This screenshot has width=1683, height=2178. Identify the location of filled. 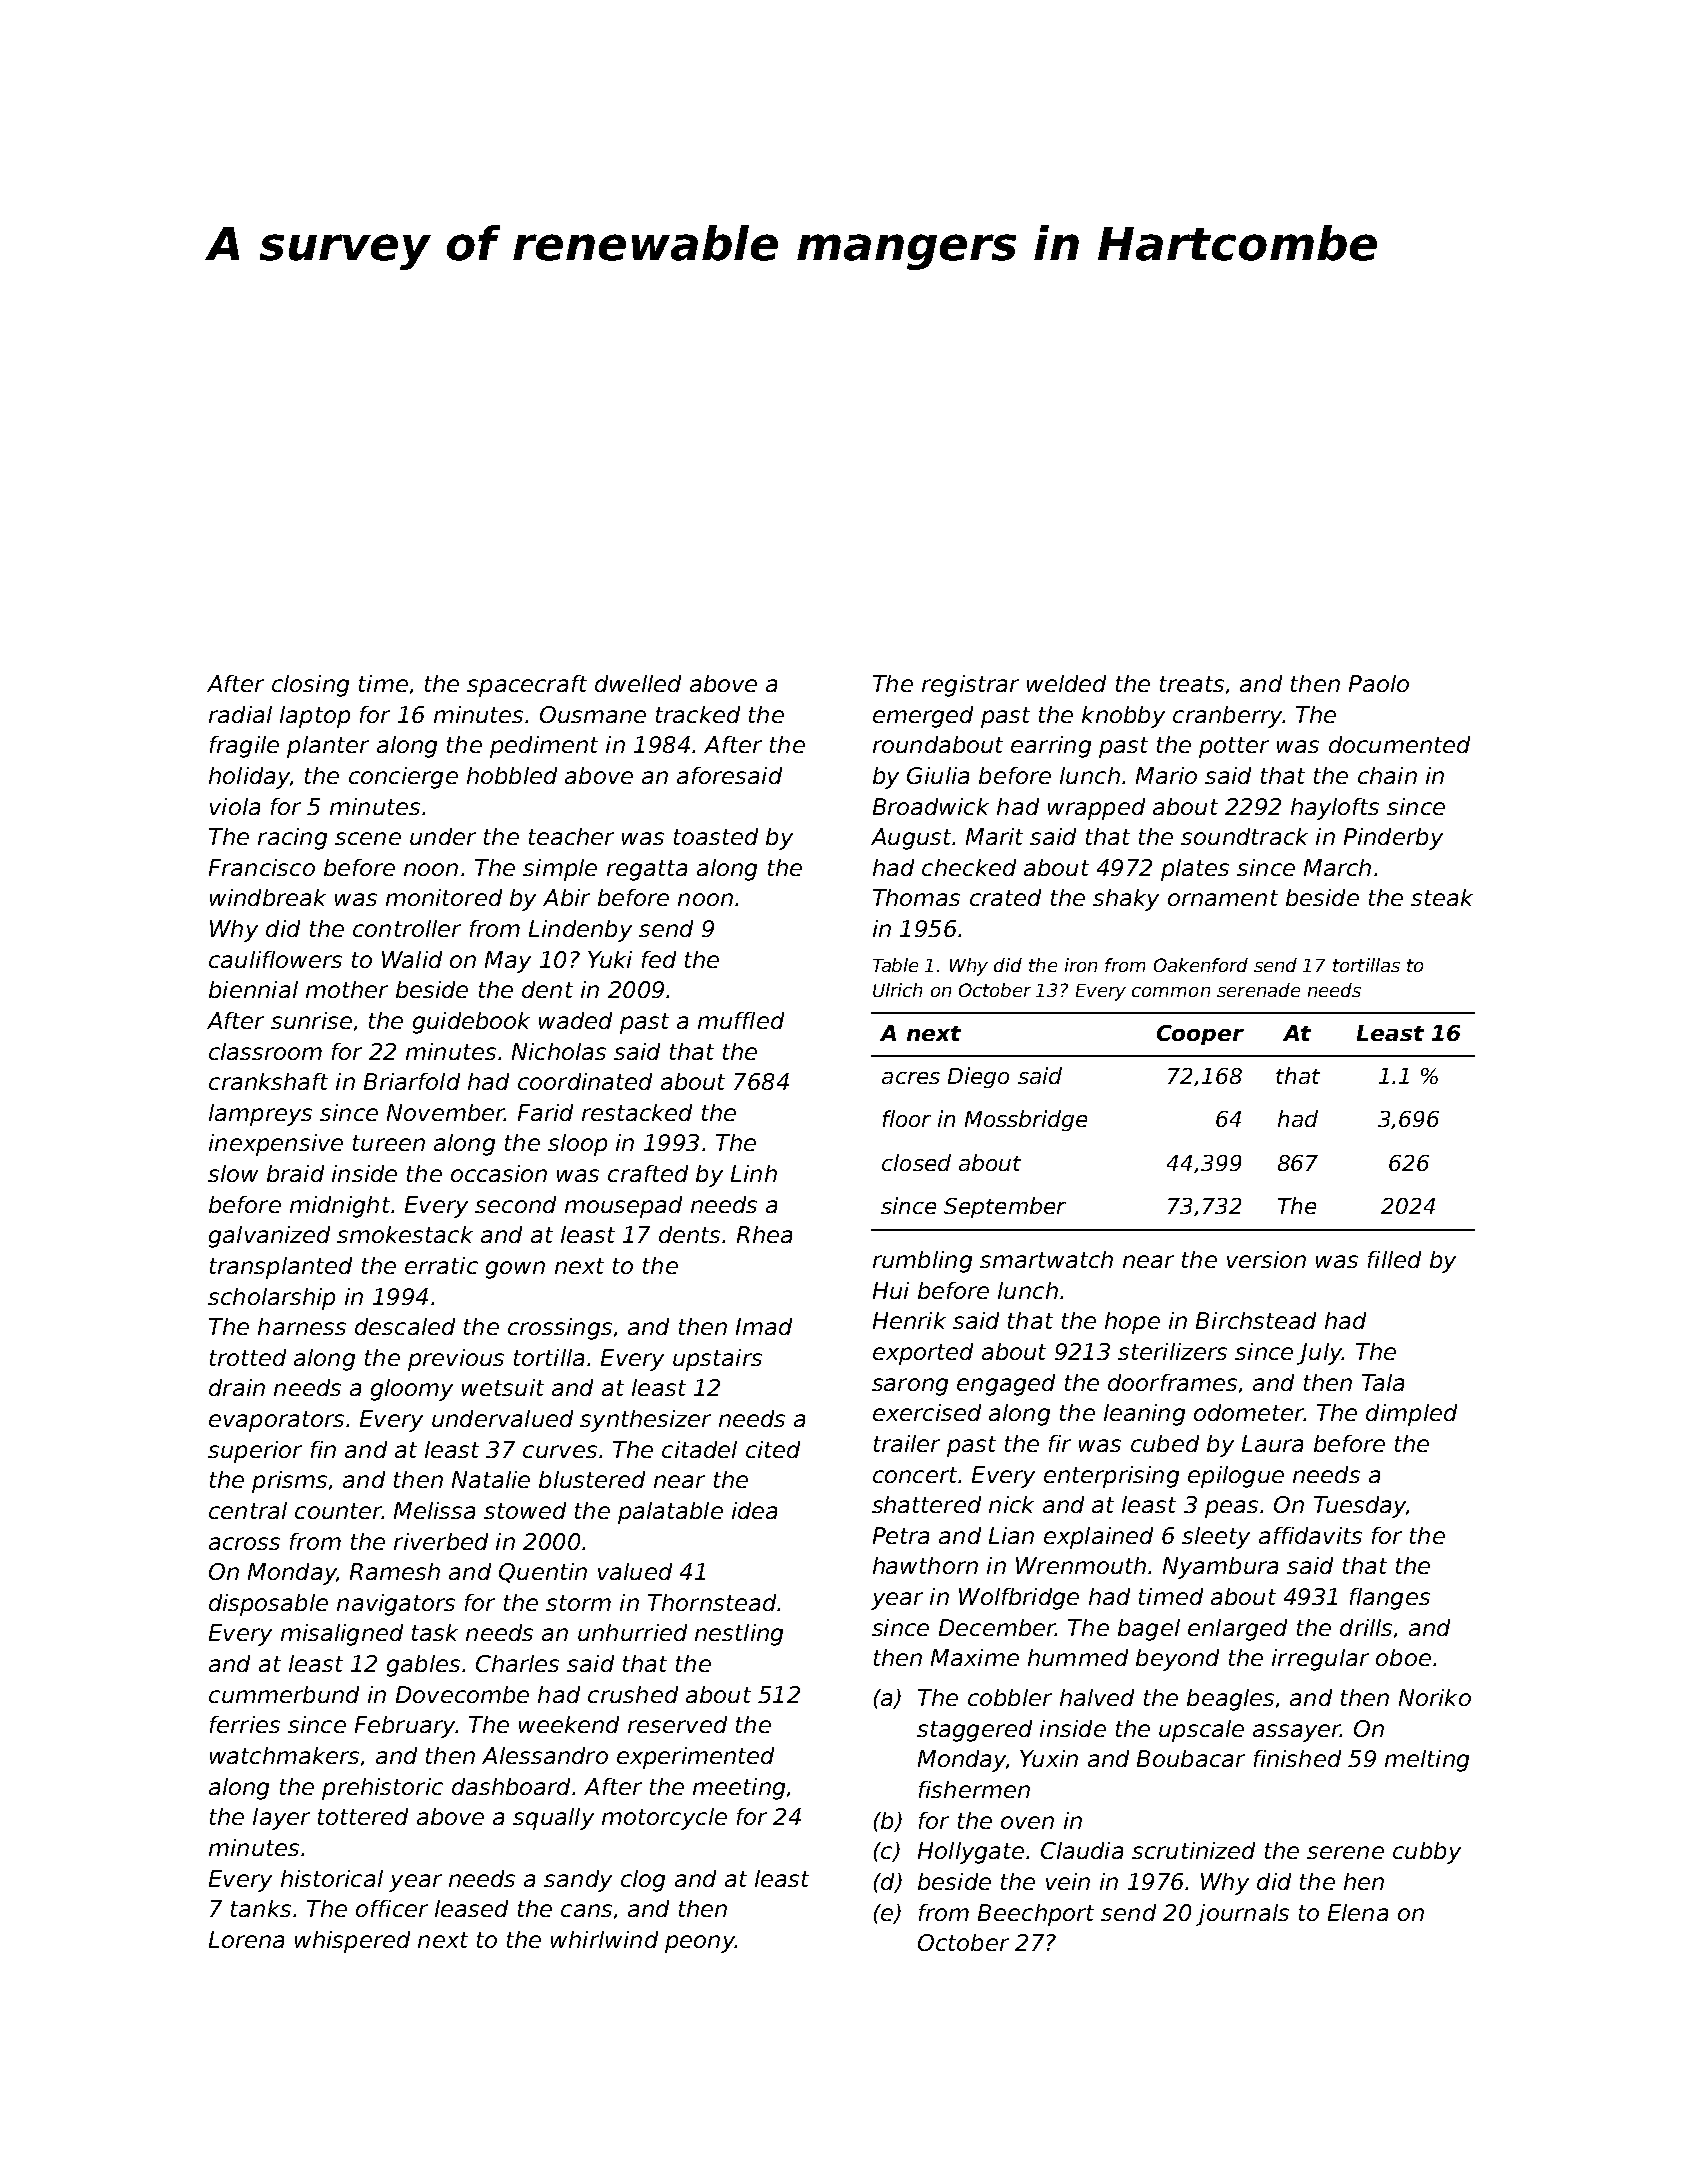
(1394, 1259).
